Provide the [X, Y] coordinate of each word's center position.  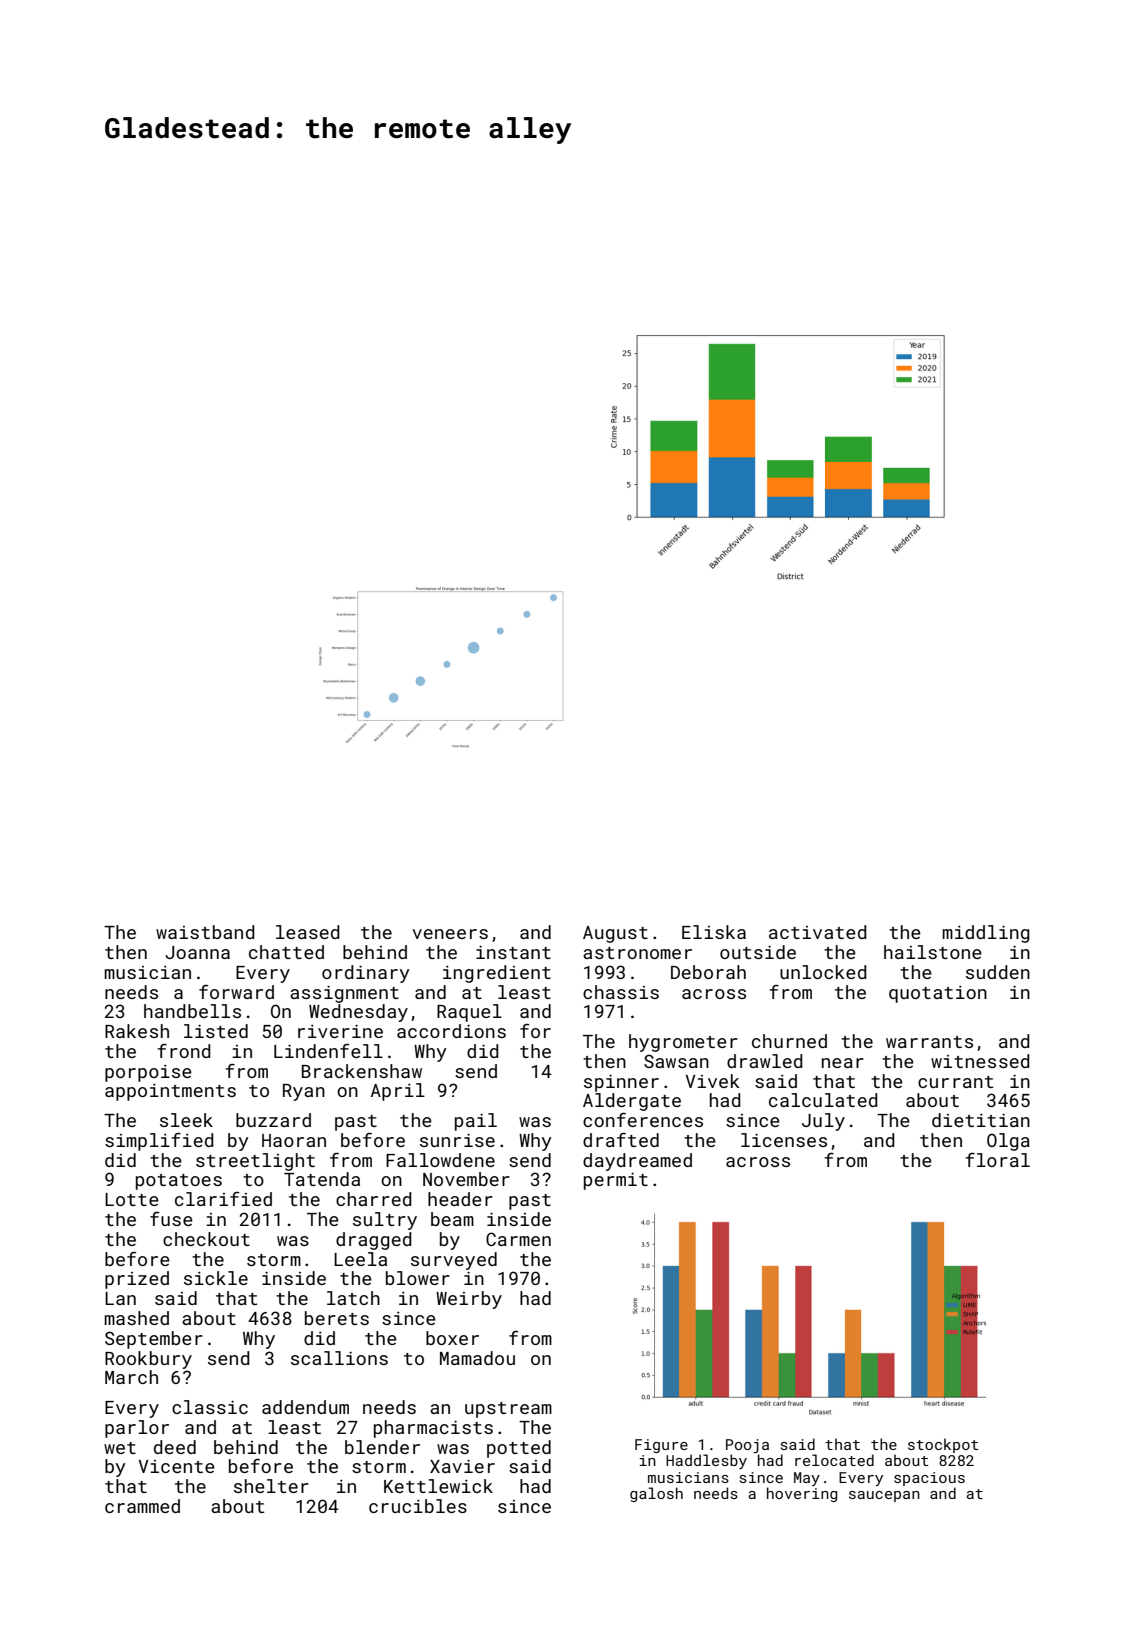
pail [476, 1122]
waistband [205, 932]
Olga [1008, 1142]
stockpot [943, 1445]
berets [337, 1318]
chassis [621, 992]
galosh [656, 1494]
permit [616, 1181]
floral [997, 1160]
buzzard [273, 1120]
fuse [171, 1219]
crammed [142, 1506]
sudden [998, 972]
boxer [452, 1338]
